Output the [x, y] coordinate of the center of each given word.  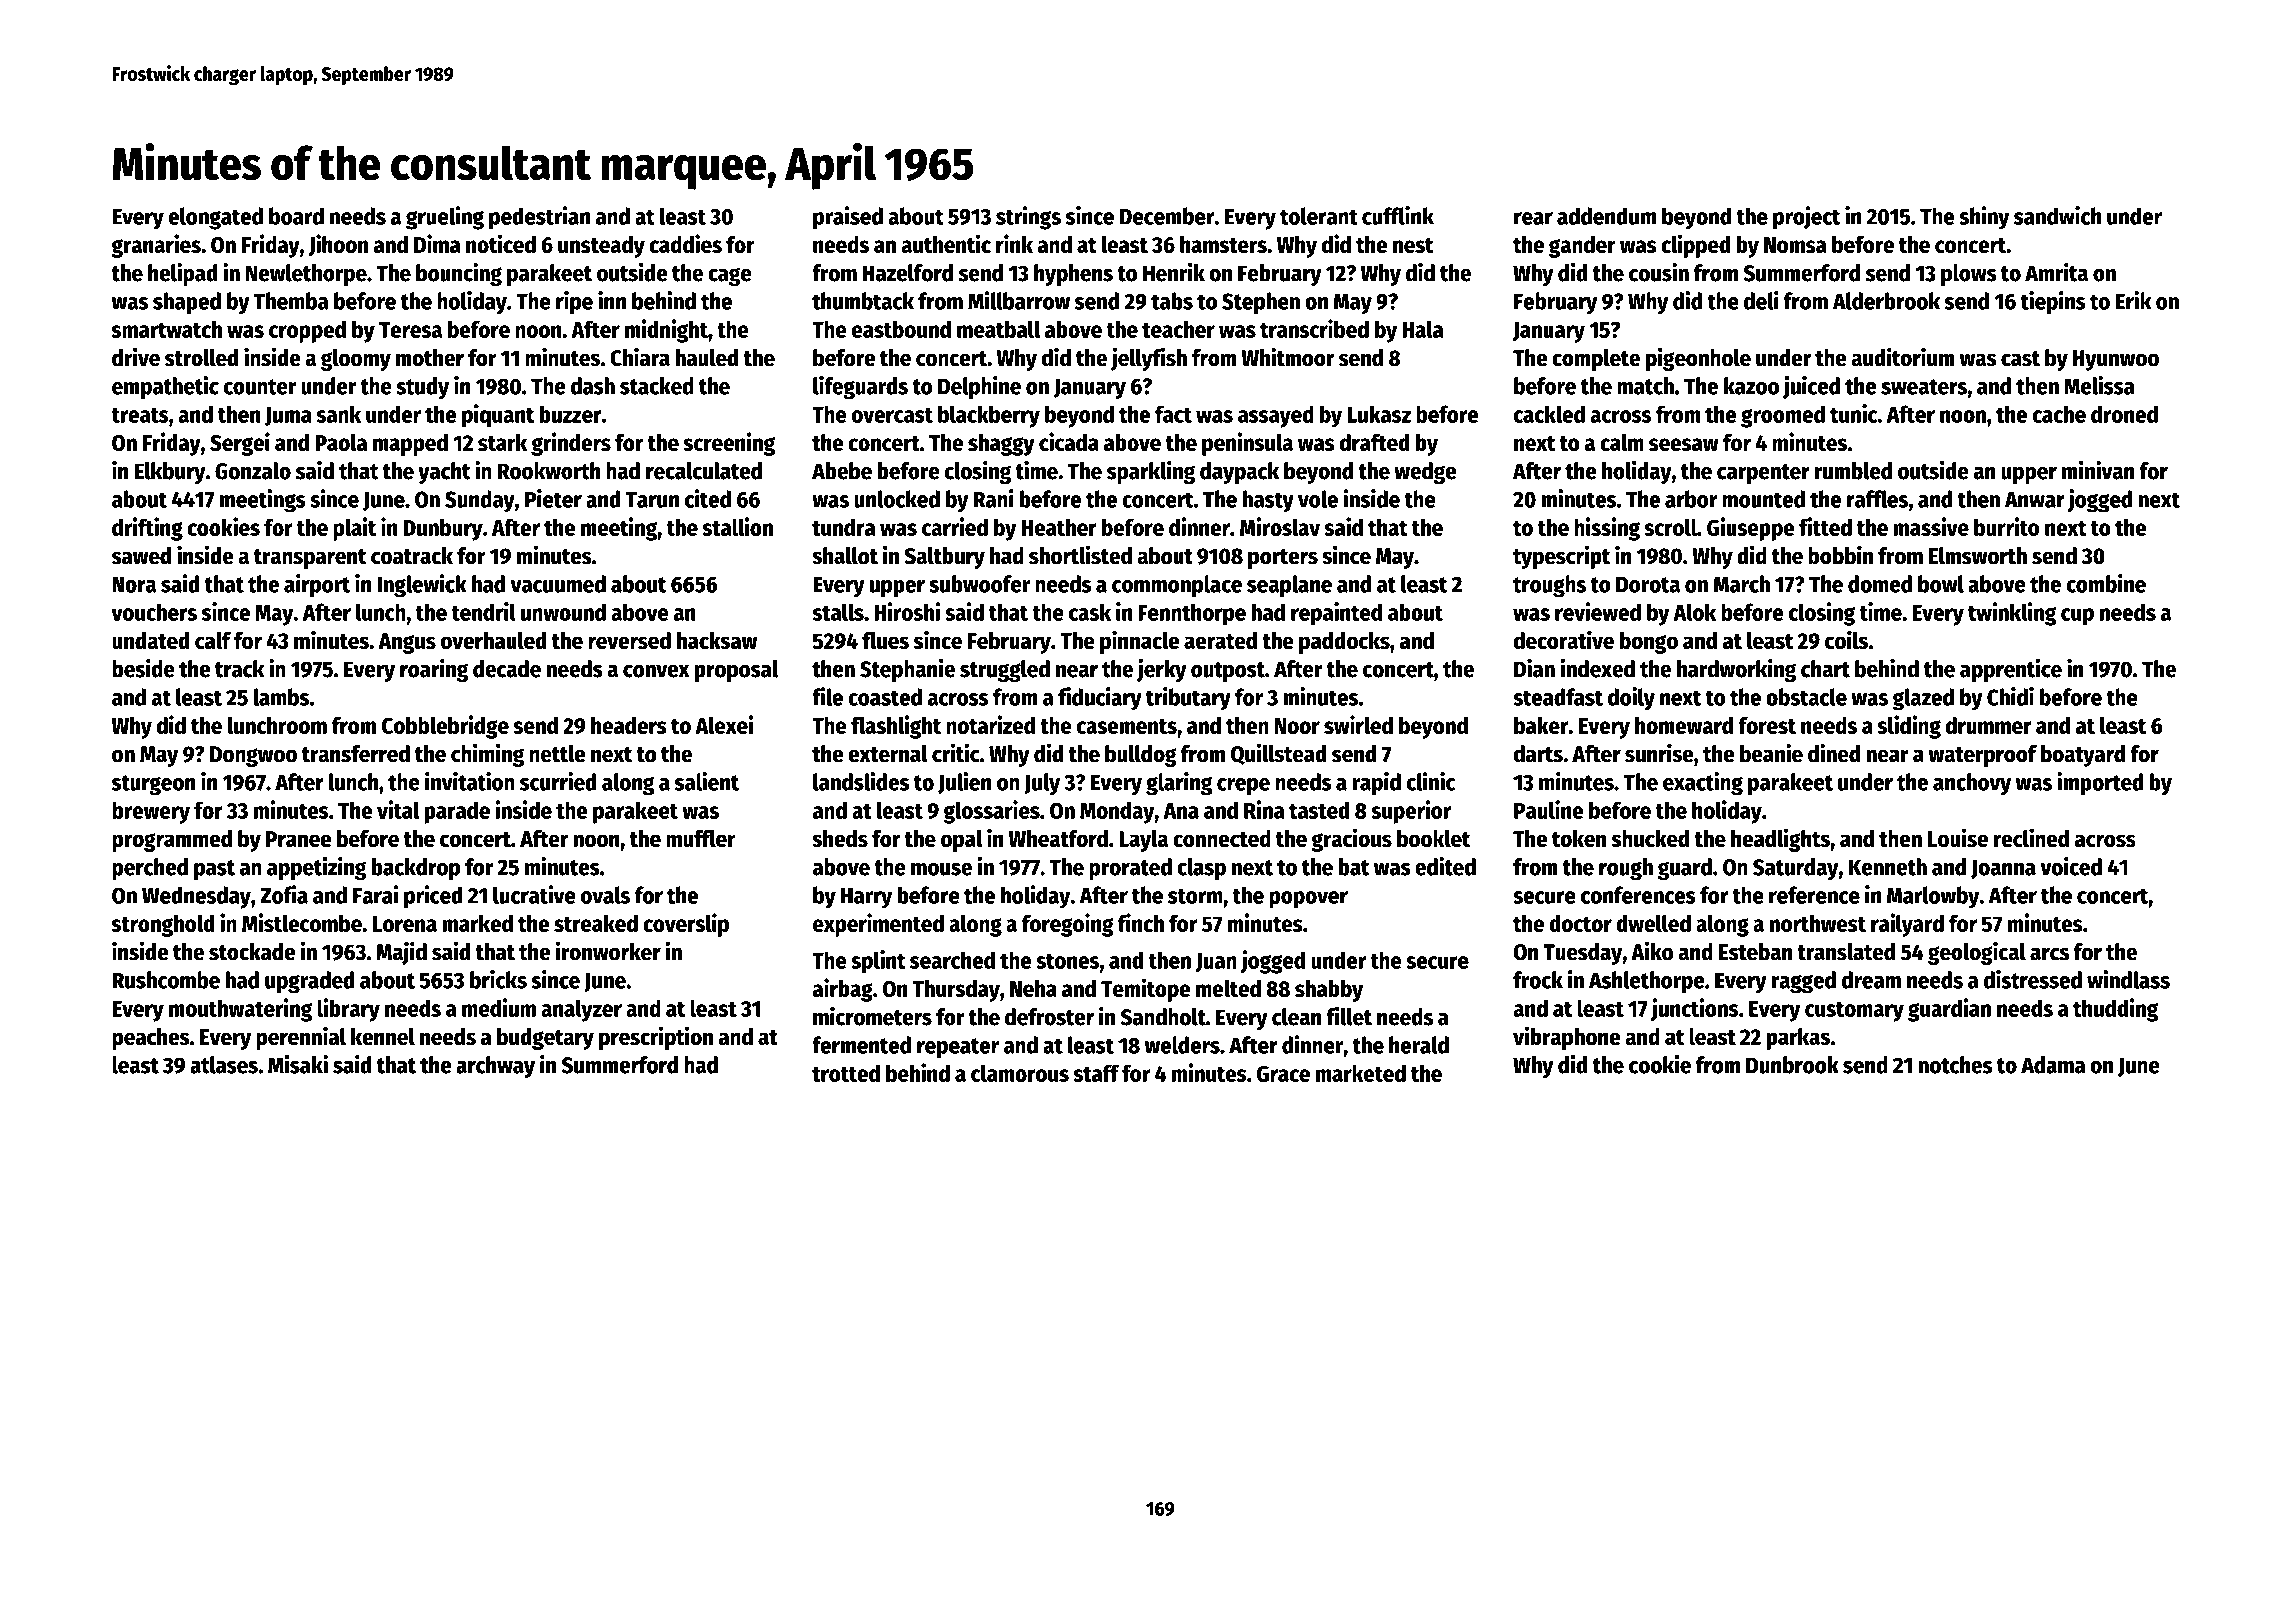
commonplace [1177, 586]
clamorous [1020, 1073]
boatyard [2083, 756]
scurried [558, 781]
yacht [444, 473]
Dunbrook [1792, 1065]
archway [495, 1067]
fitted [1825, 526]
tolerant [1319, 216]
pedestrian [539, 218]
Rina [1264, 809]
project [1806, 218]
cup [2077, 617]
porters [1283, 559]
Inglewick [422, 586]
